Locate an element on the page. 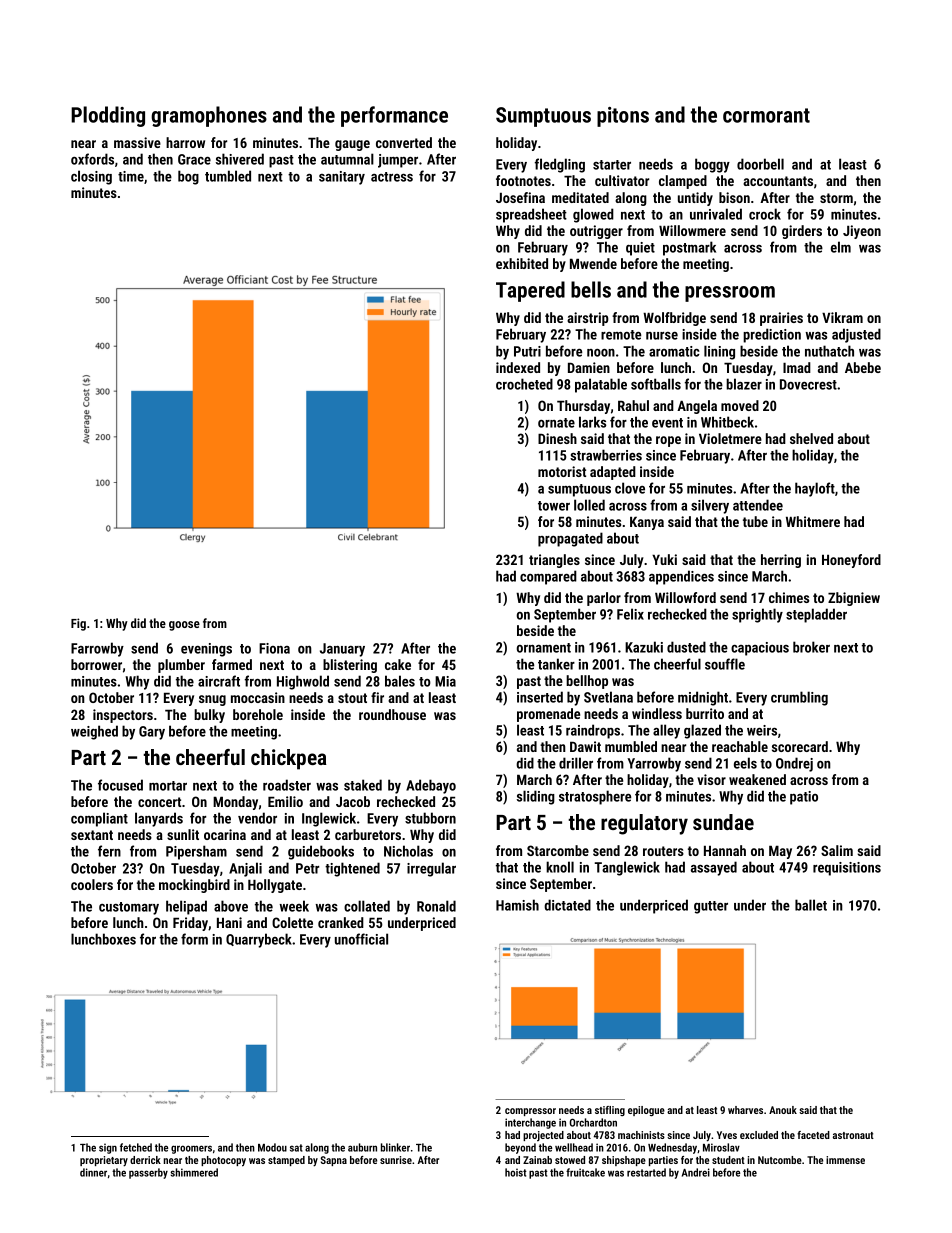 This image has height=1233, width=952. Sapna is located at coordinates (334, 1161).
